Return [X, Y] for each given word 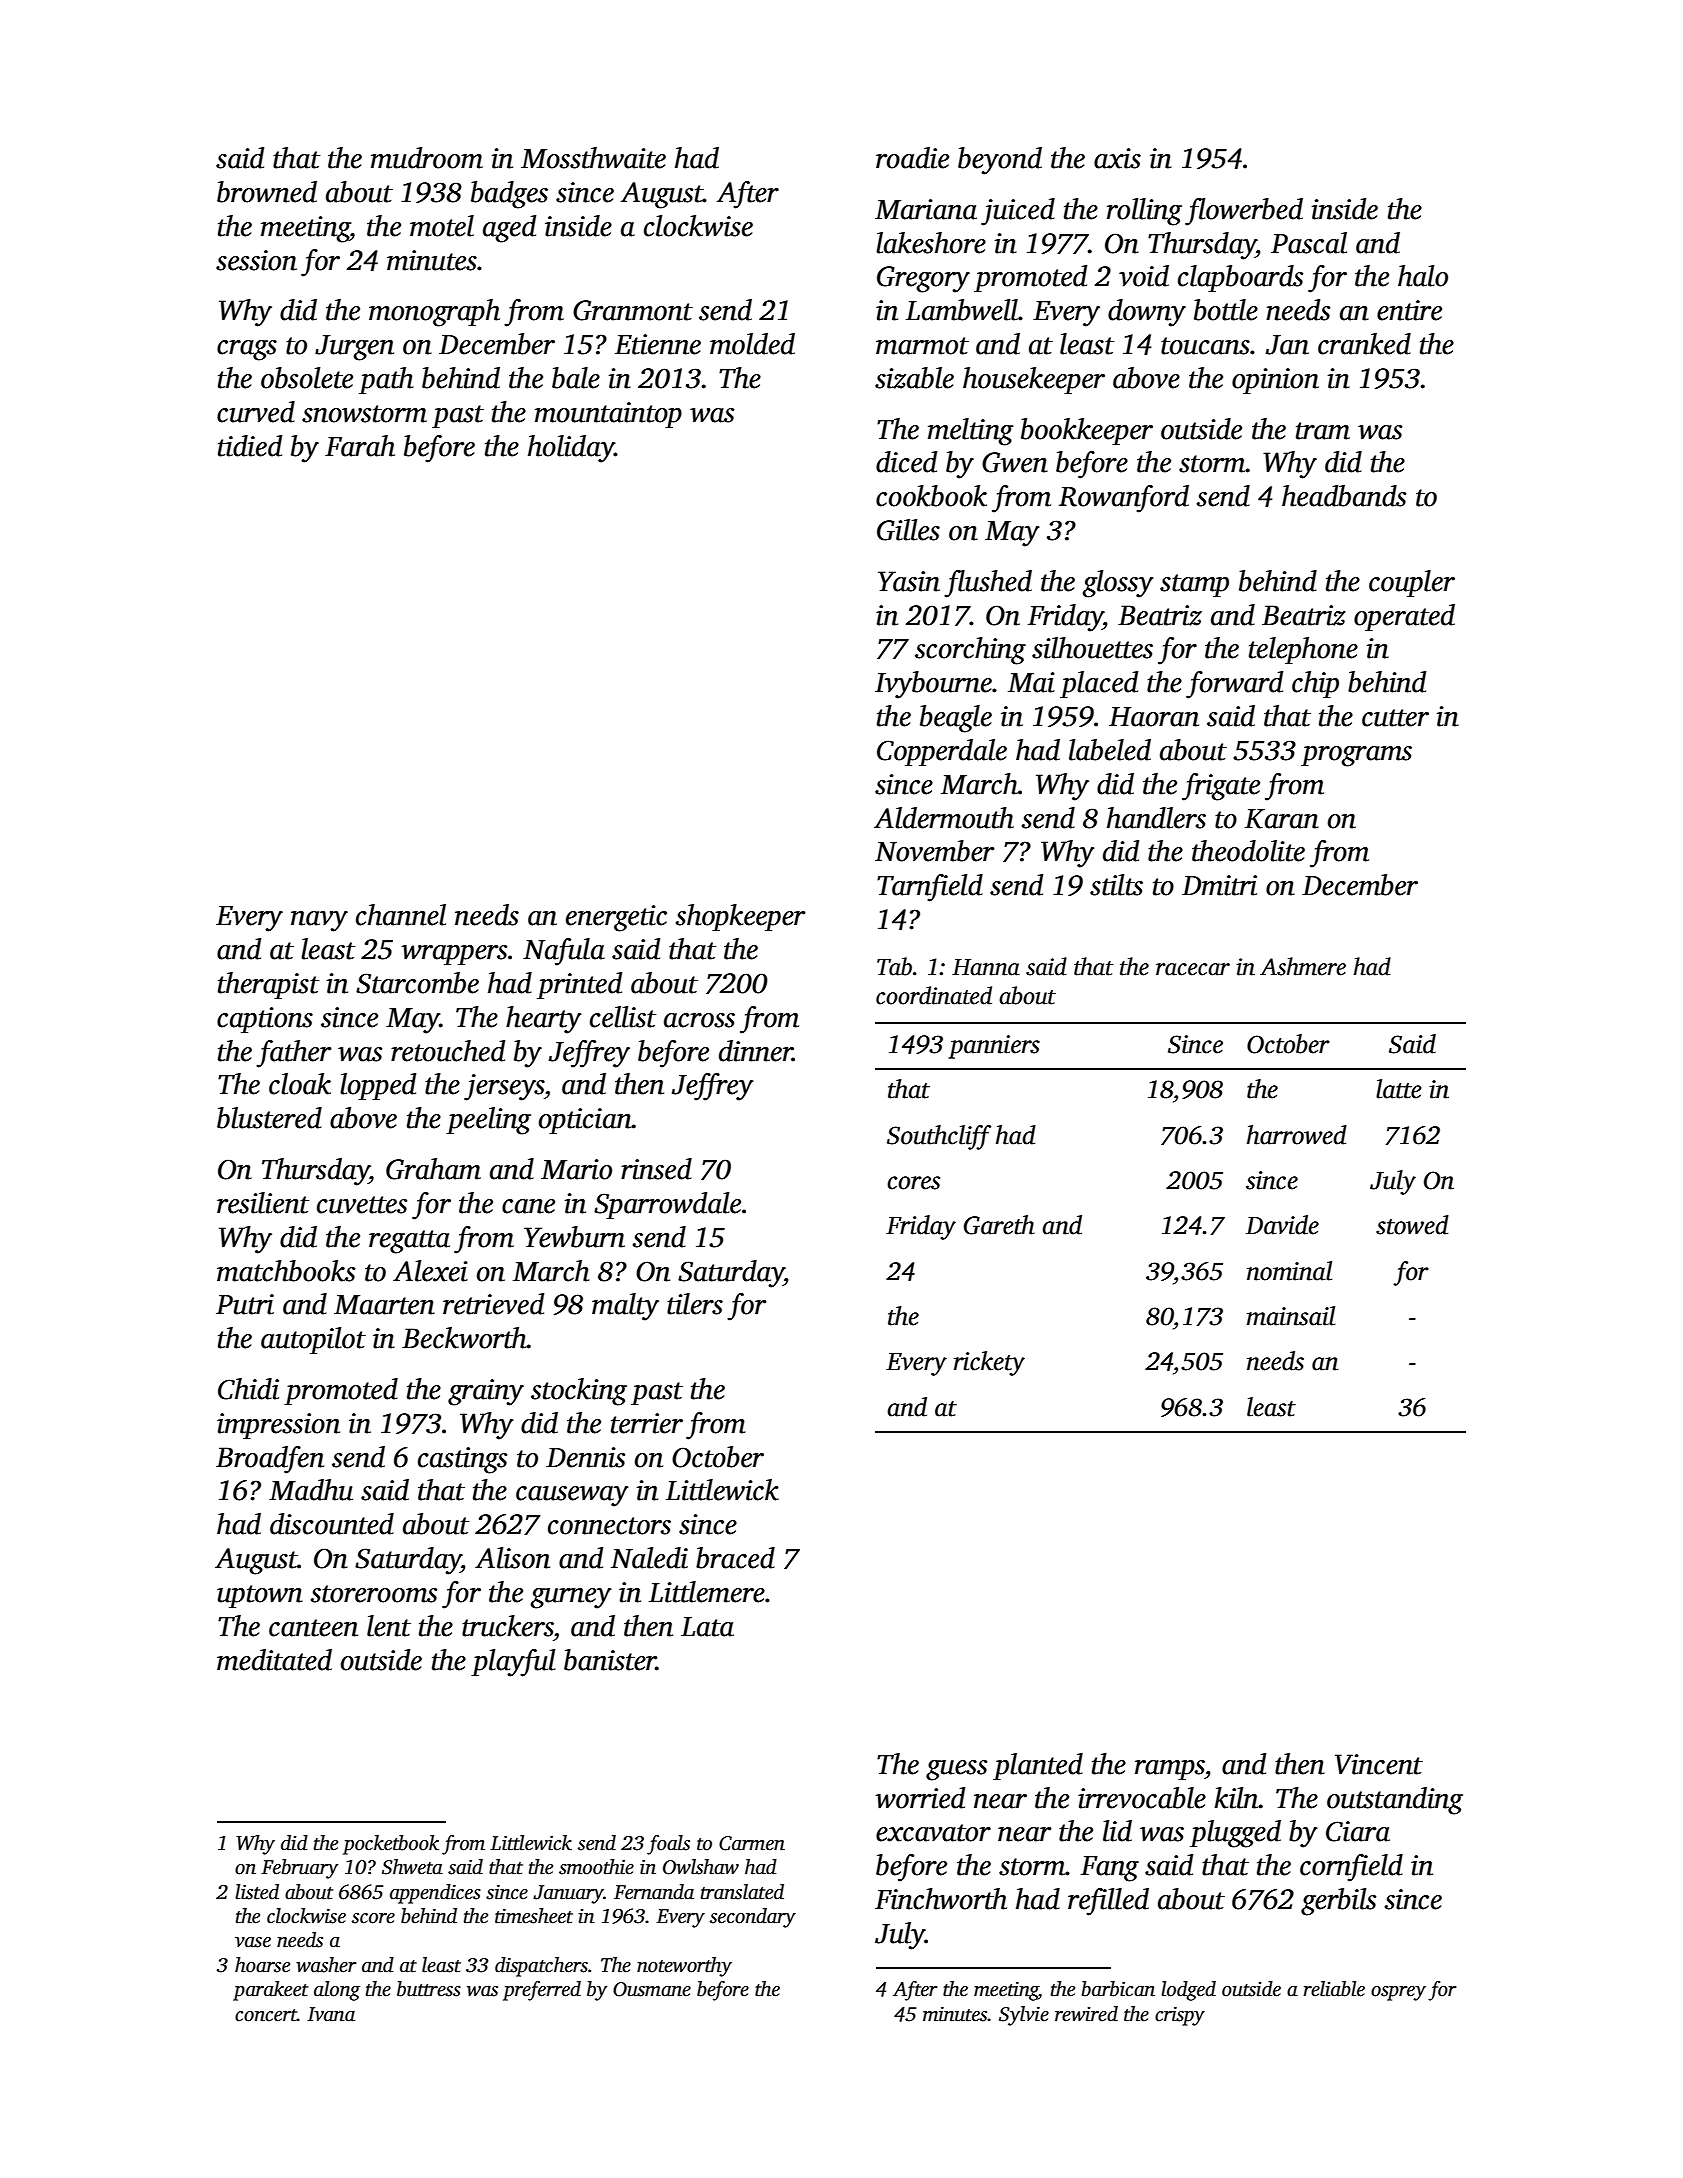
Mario [576, 1169]
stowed [1412, 1225]
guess [956, 1770]
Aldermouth [944, 818]
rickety [989, 1363]
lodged [1188, 1991]
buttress [429, 1989]
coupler [1412, 583]
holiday [571, 449]
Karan [1282, 819]
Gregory [923, 279]
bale [576, 378]
